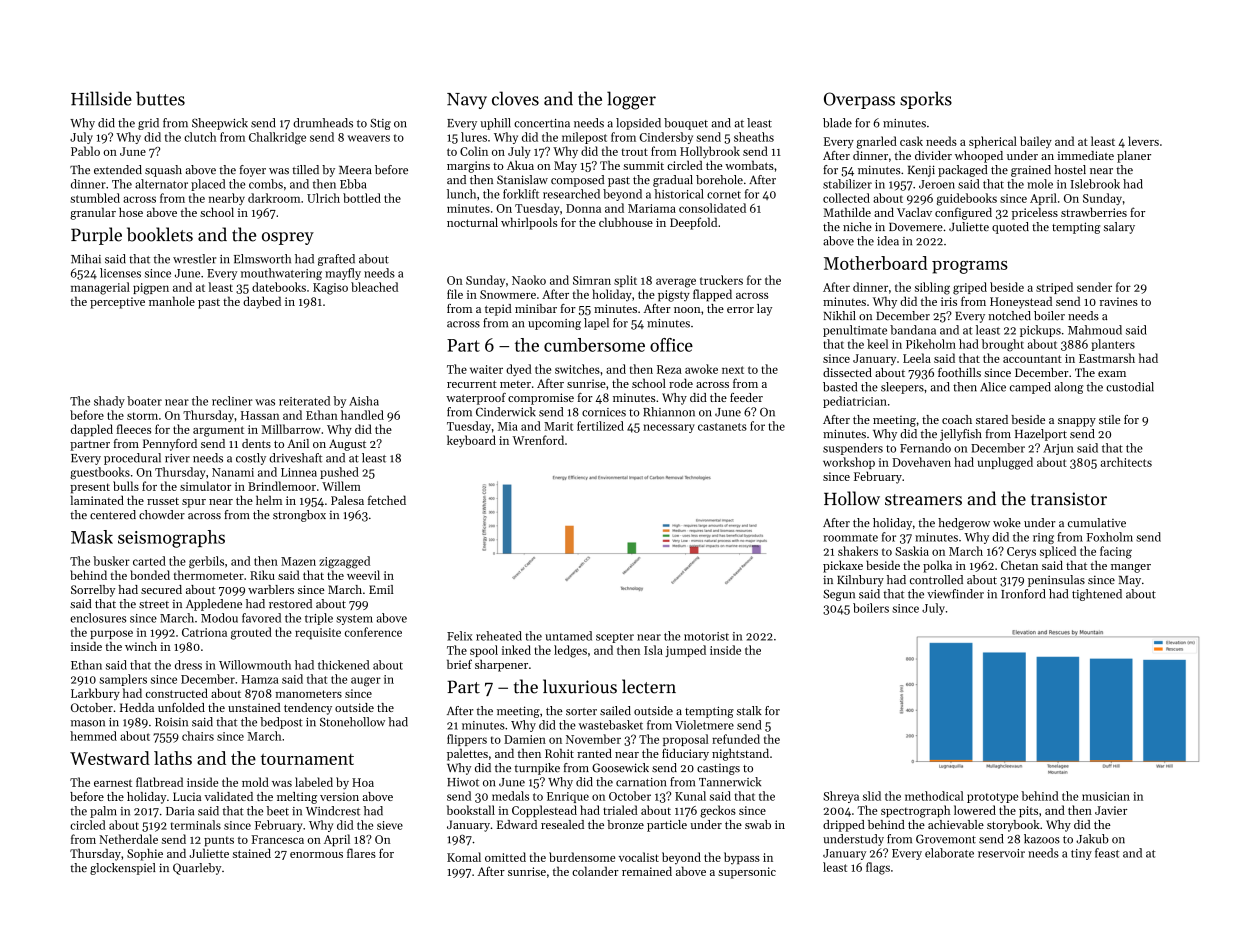 Image resolution: width=1233 pixels, height=952 pixels. I want to click on wombats, so click(749, 165).
